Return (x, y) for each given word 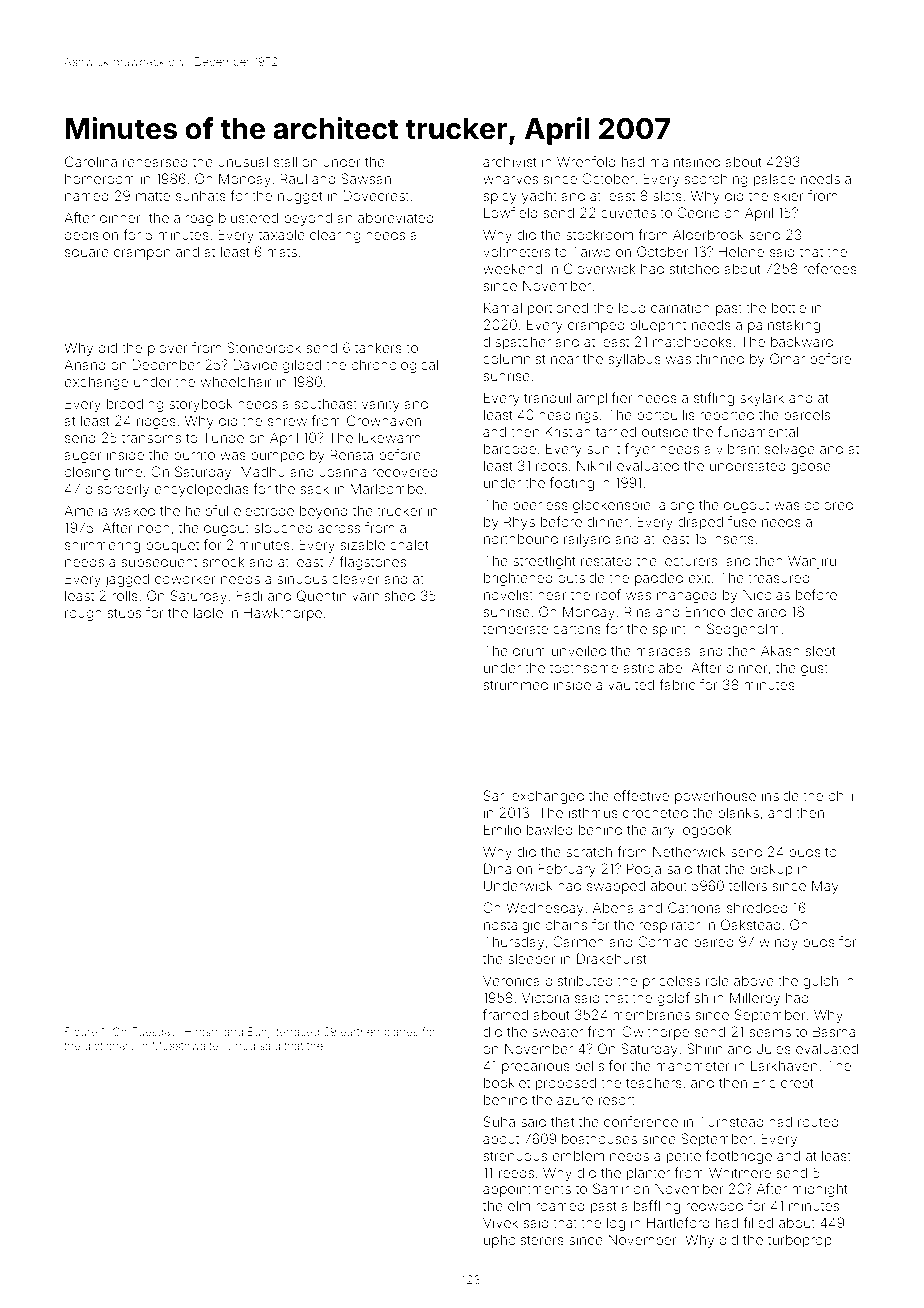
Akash (780, 650)
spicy (500, 197)
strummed (515, 685)
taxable (282, 235)
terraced (297, 1032)
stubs (124, 613)
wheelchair (236, 381)
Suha (499, 1121)
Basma (834, 1031)
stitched (694, 268)
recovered (405, 472)
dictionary (109, 1047)
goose (811, 468)
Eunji (260, 1032)
